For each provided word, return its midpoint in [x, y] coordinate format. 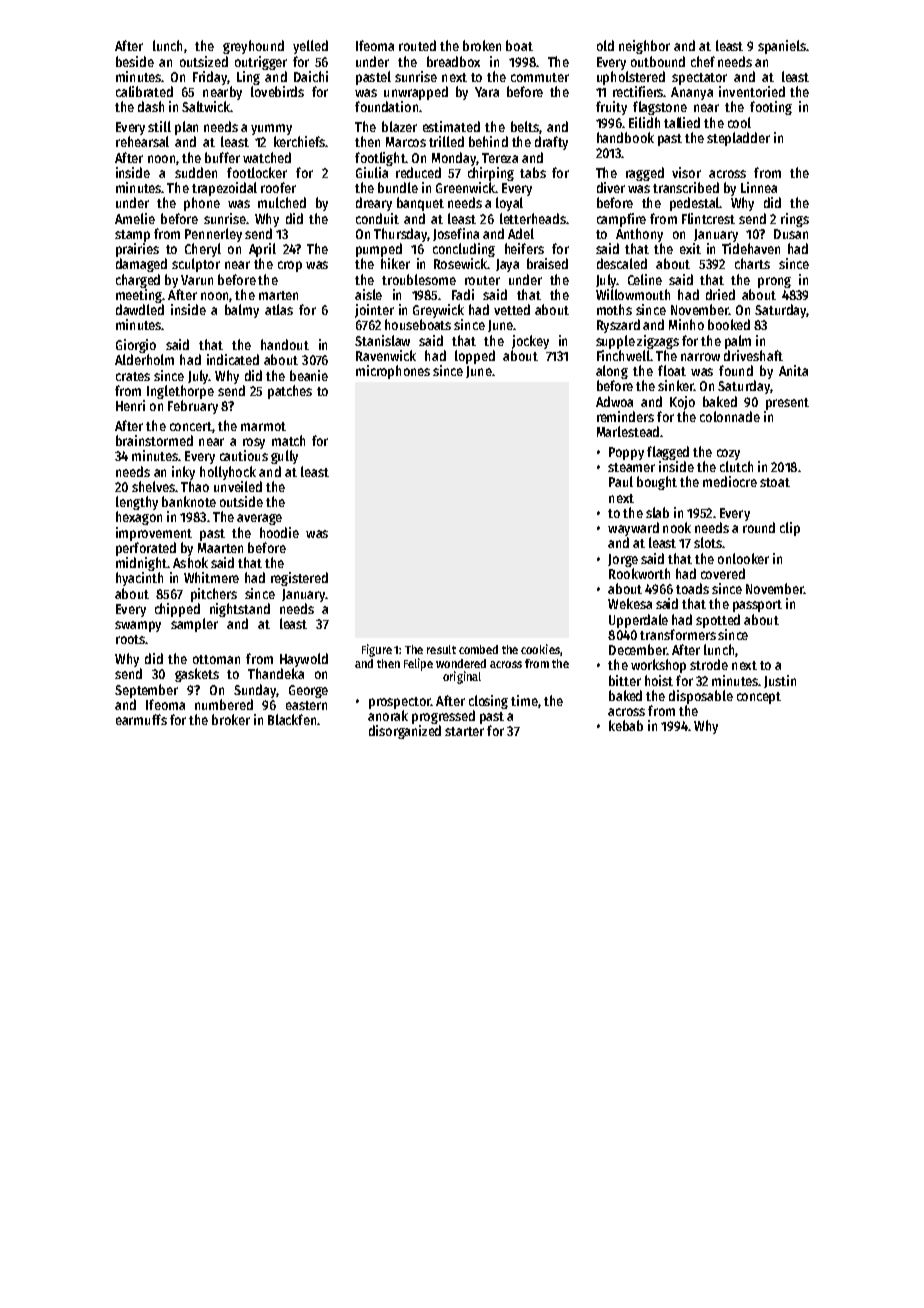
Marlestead [628, 431]
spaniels [782, 47]
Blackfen [292, 719]
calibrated [144, 91]
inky [183, 473]
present [787, 404]
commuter [540, 77]
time [524, 700]
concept [759, 698]
